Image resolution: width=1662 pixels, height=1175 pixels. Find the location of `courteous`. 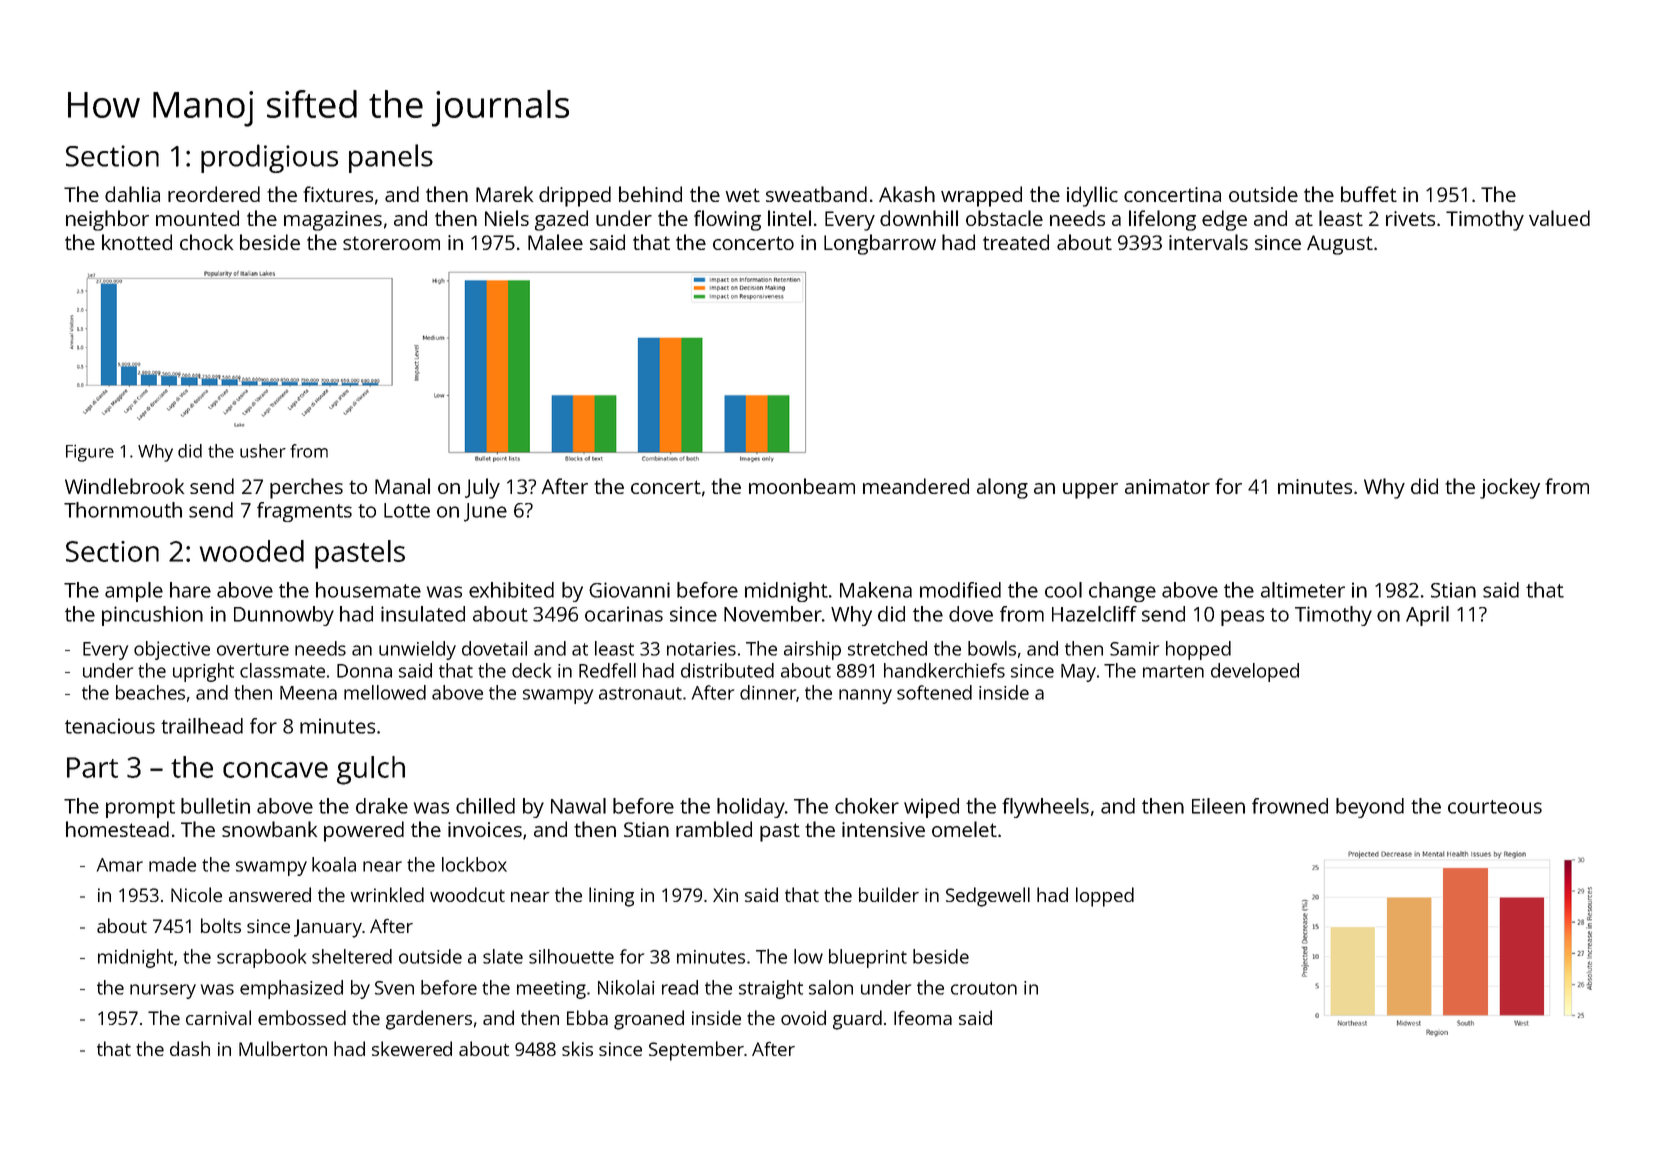

courteous is located at coordinates (1495, 807).
